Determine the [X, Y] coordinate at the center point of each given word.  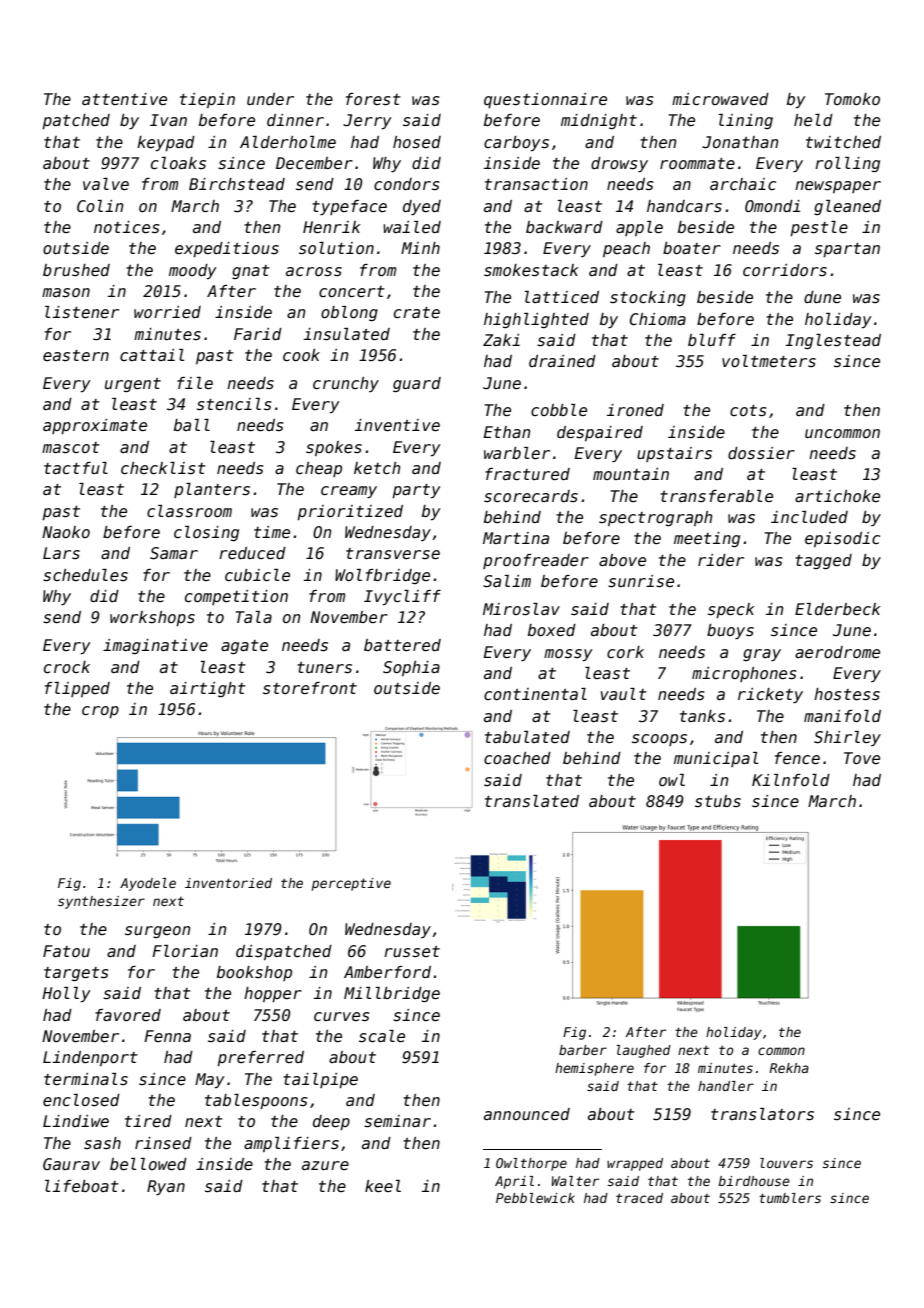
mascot [71, 448]
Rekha [789, 1068]
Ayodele [148, 884]
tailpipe [320, 1080]
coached [517, 758]
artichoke [837, 496]
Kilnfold [791, 780]
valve [106, 184]
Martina [516, 538]
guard [417, 384]
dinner [295, 120]
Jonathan [740, 142]
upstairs [674, 454]
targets [76, 974]
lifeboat [82, 1186]
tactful [76, 468]
